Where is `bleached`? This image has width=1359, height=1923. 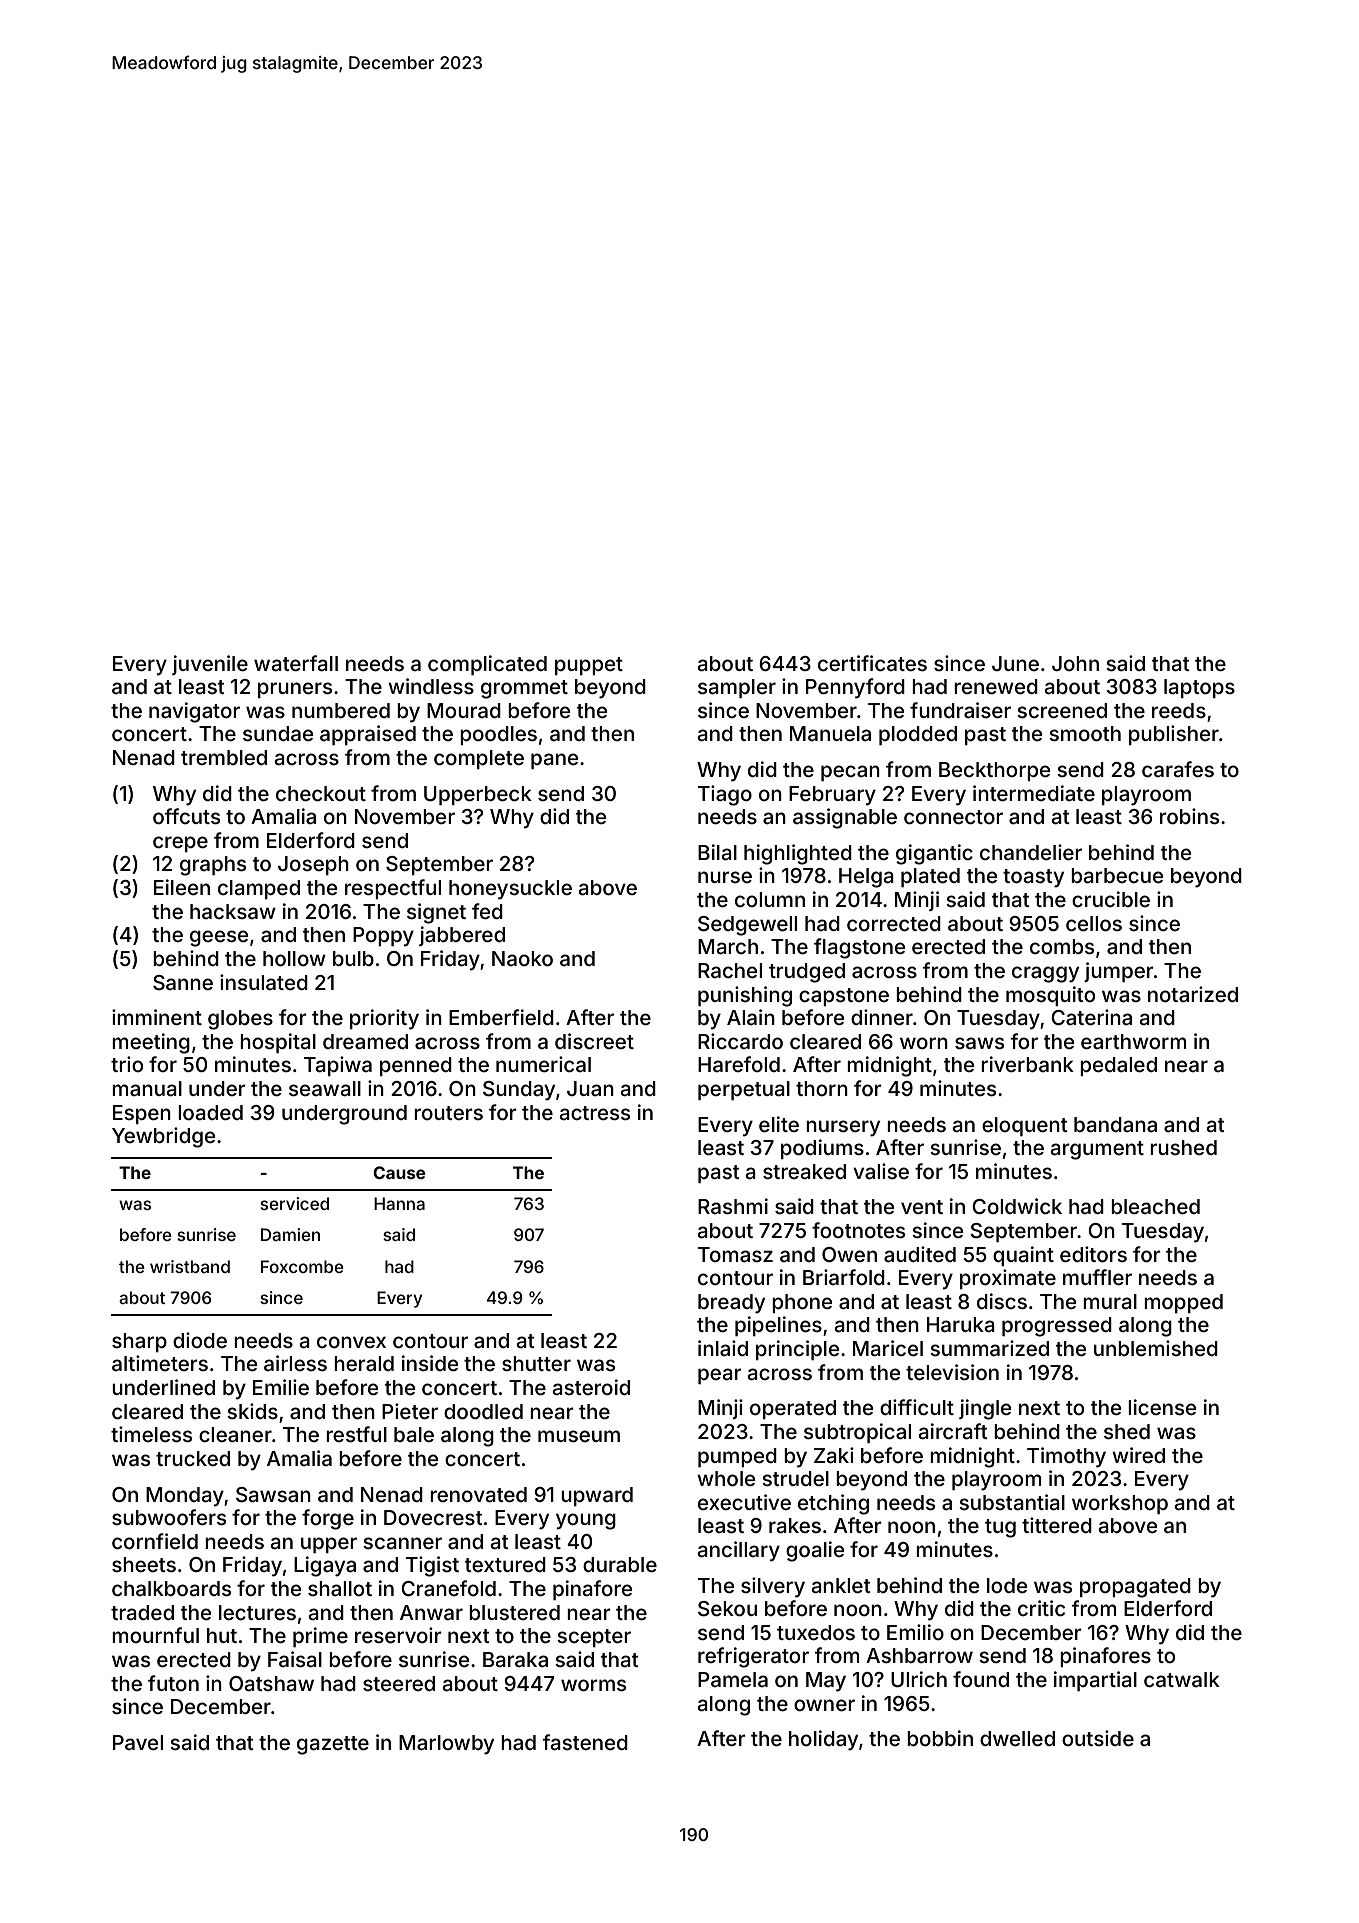 bleached is located at coordinates (1155, 1206).
